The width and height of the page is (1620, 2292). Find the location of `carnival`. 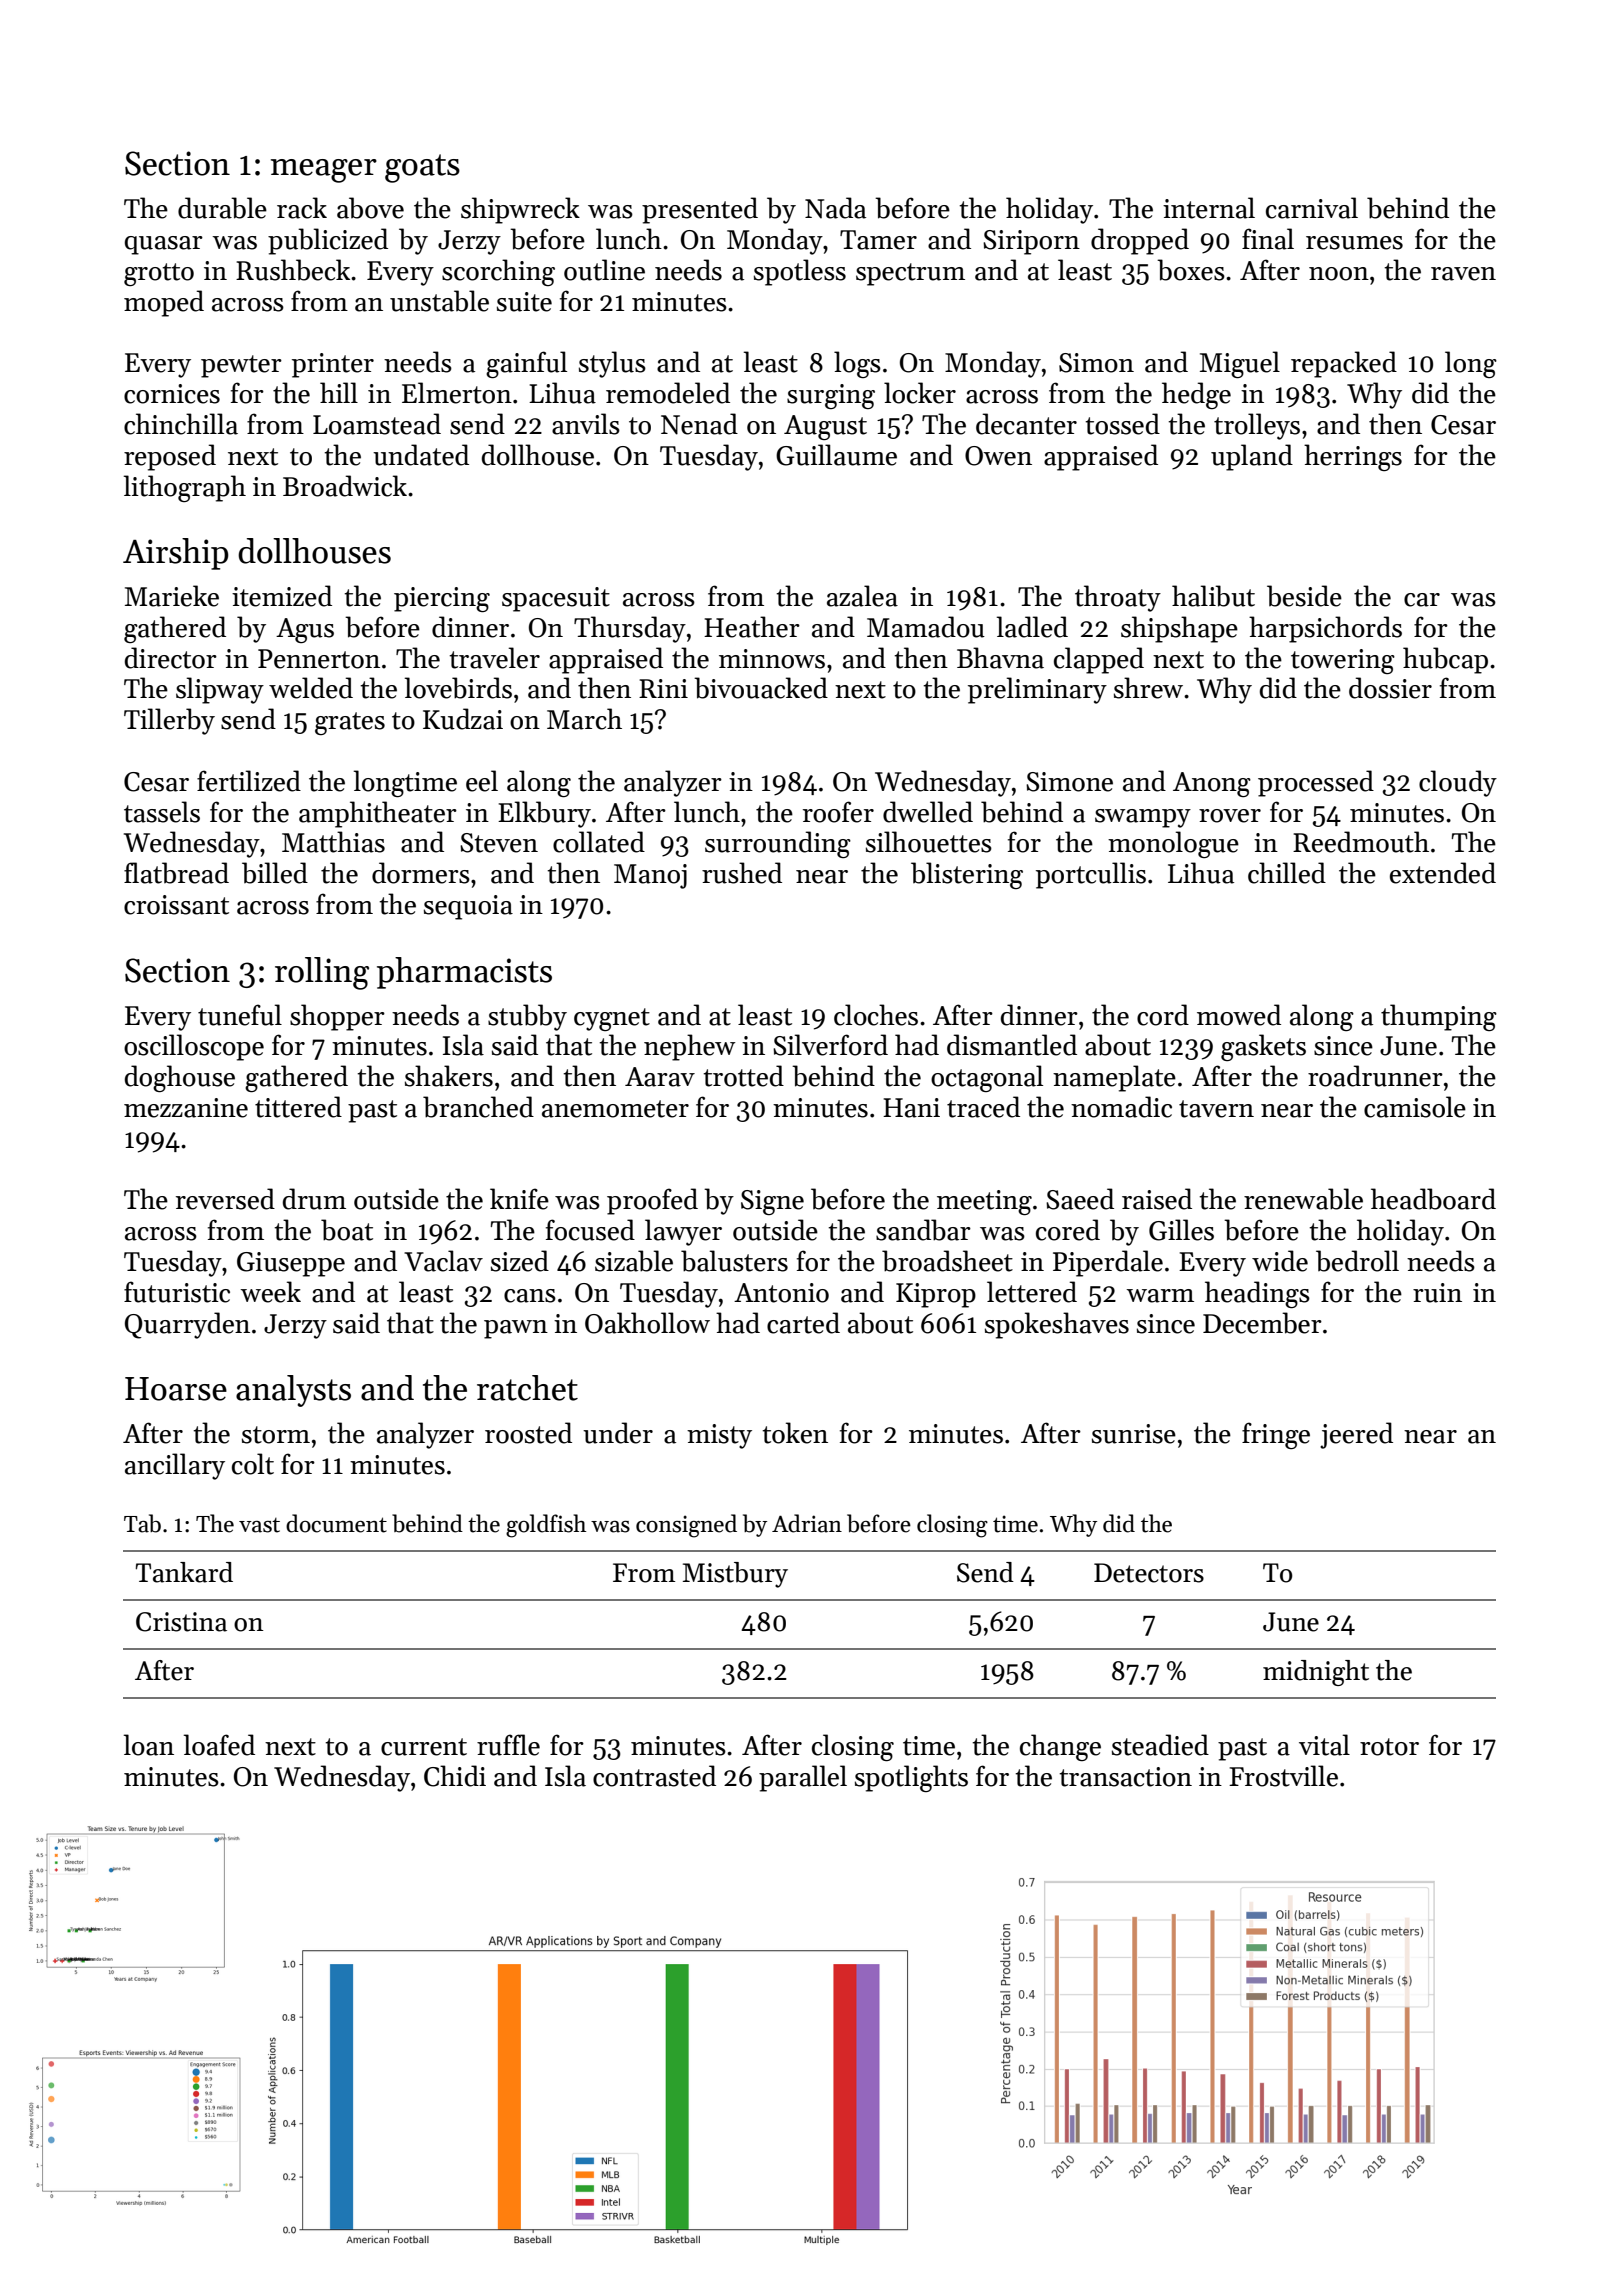

carnival is located at coordinates (1312, 208).
